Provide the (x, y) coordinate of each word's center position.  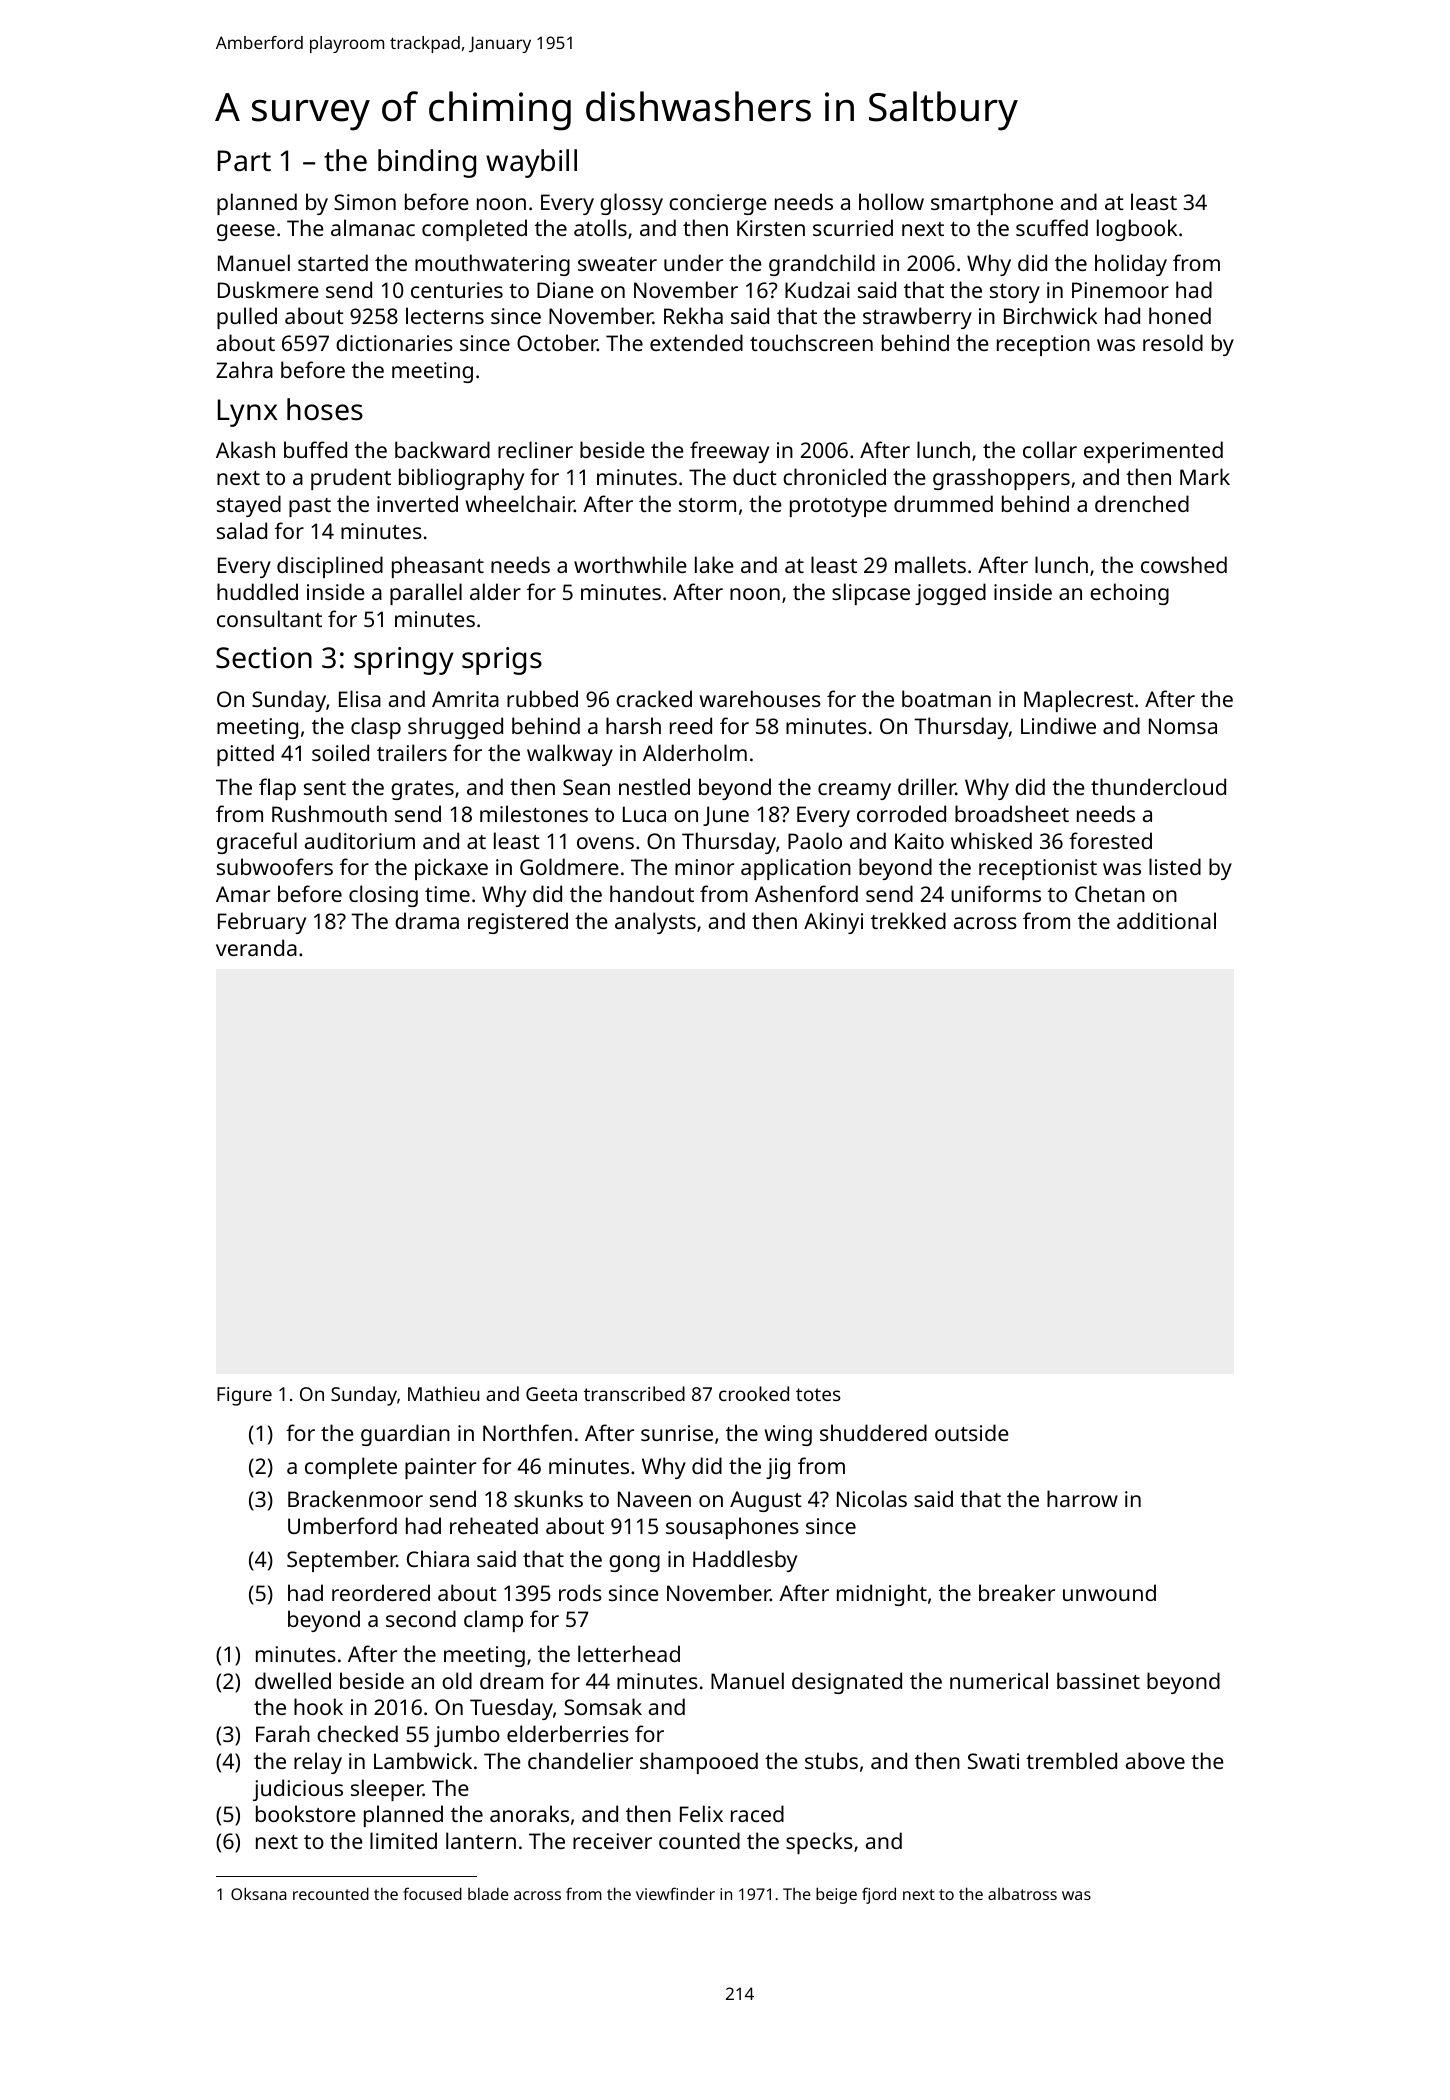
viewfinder (675, 1893)
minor (704, 867)
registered (518, 923)
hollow (891, 201)
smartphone (992, 204)
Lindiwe (1058, 725)
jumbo (467, 1736)
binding (427, 163)
